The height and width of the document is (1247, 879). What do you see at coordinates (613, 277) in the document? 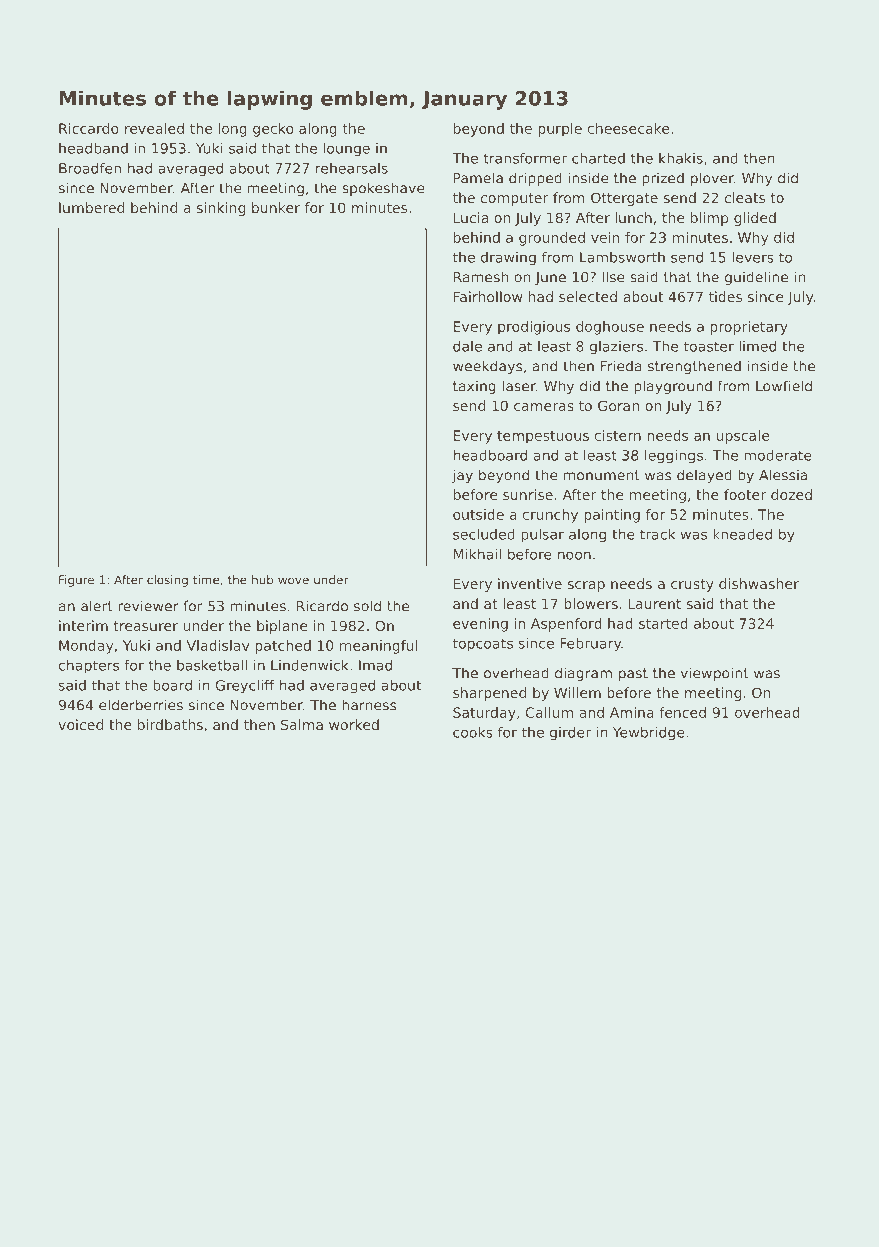
I see `Ilse` at bounding box center [613, 277].
